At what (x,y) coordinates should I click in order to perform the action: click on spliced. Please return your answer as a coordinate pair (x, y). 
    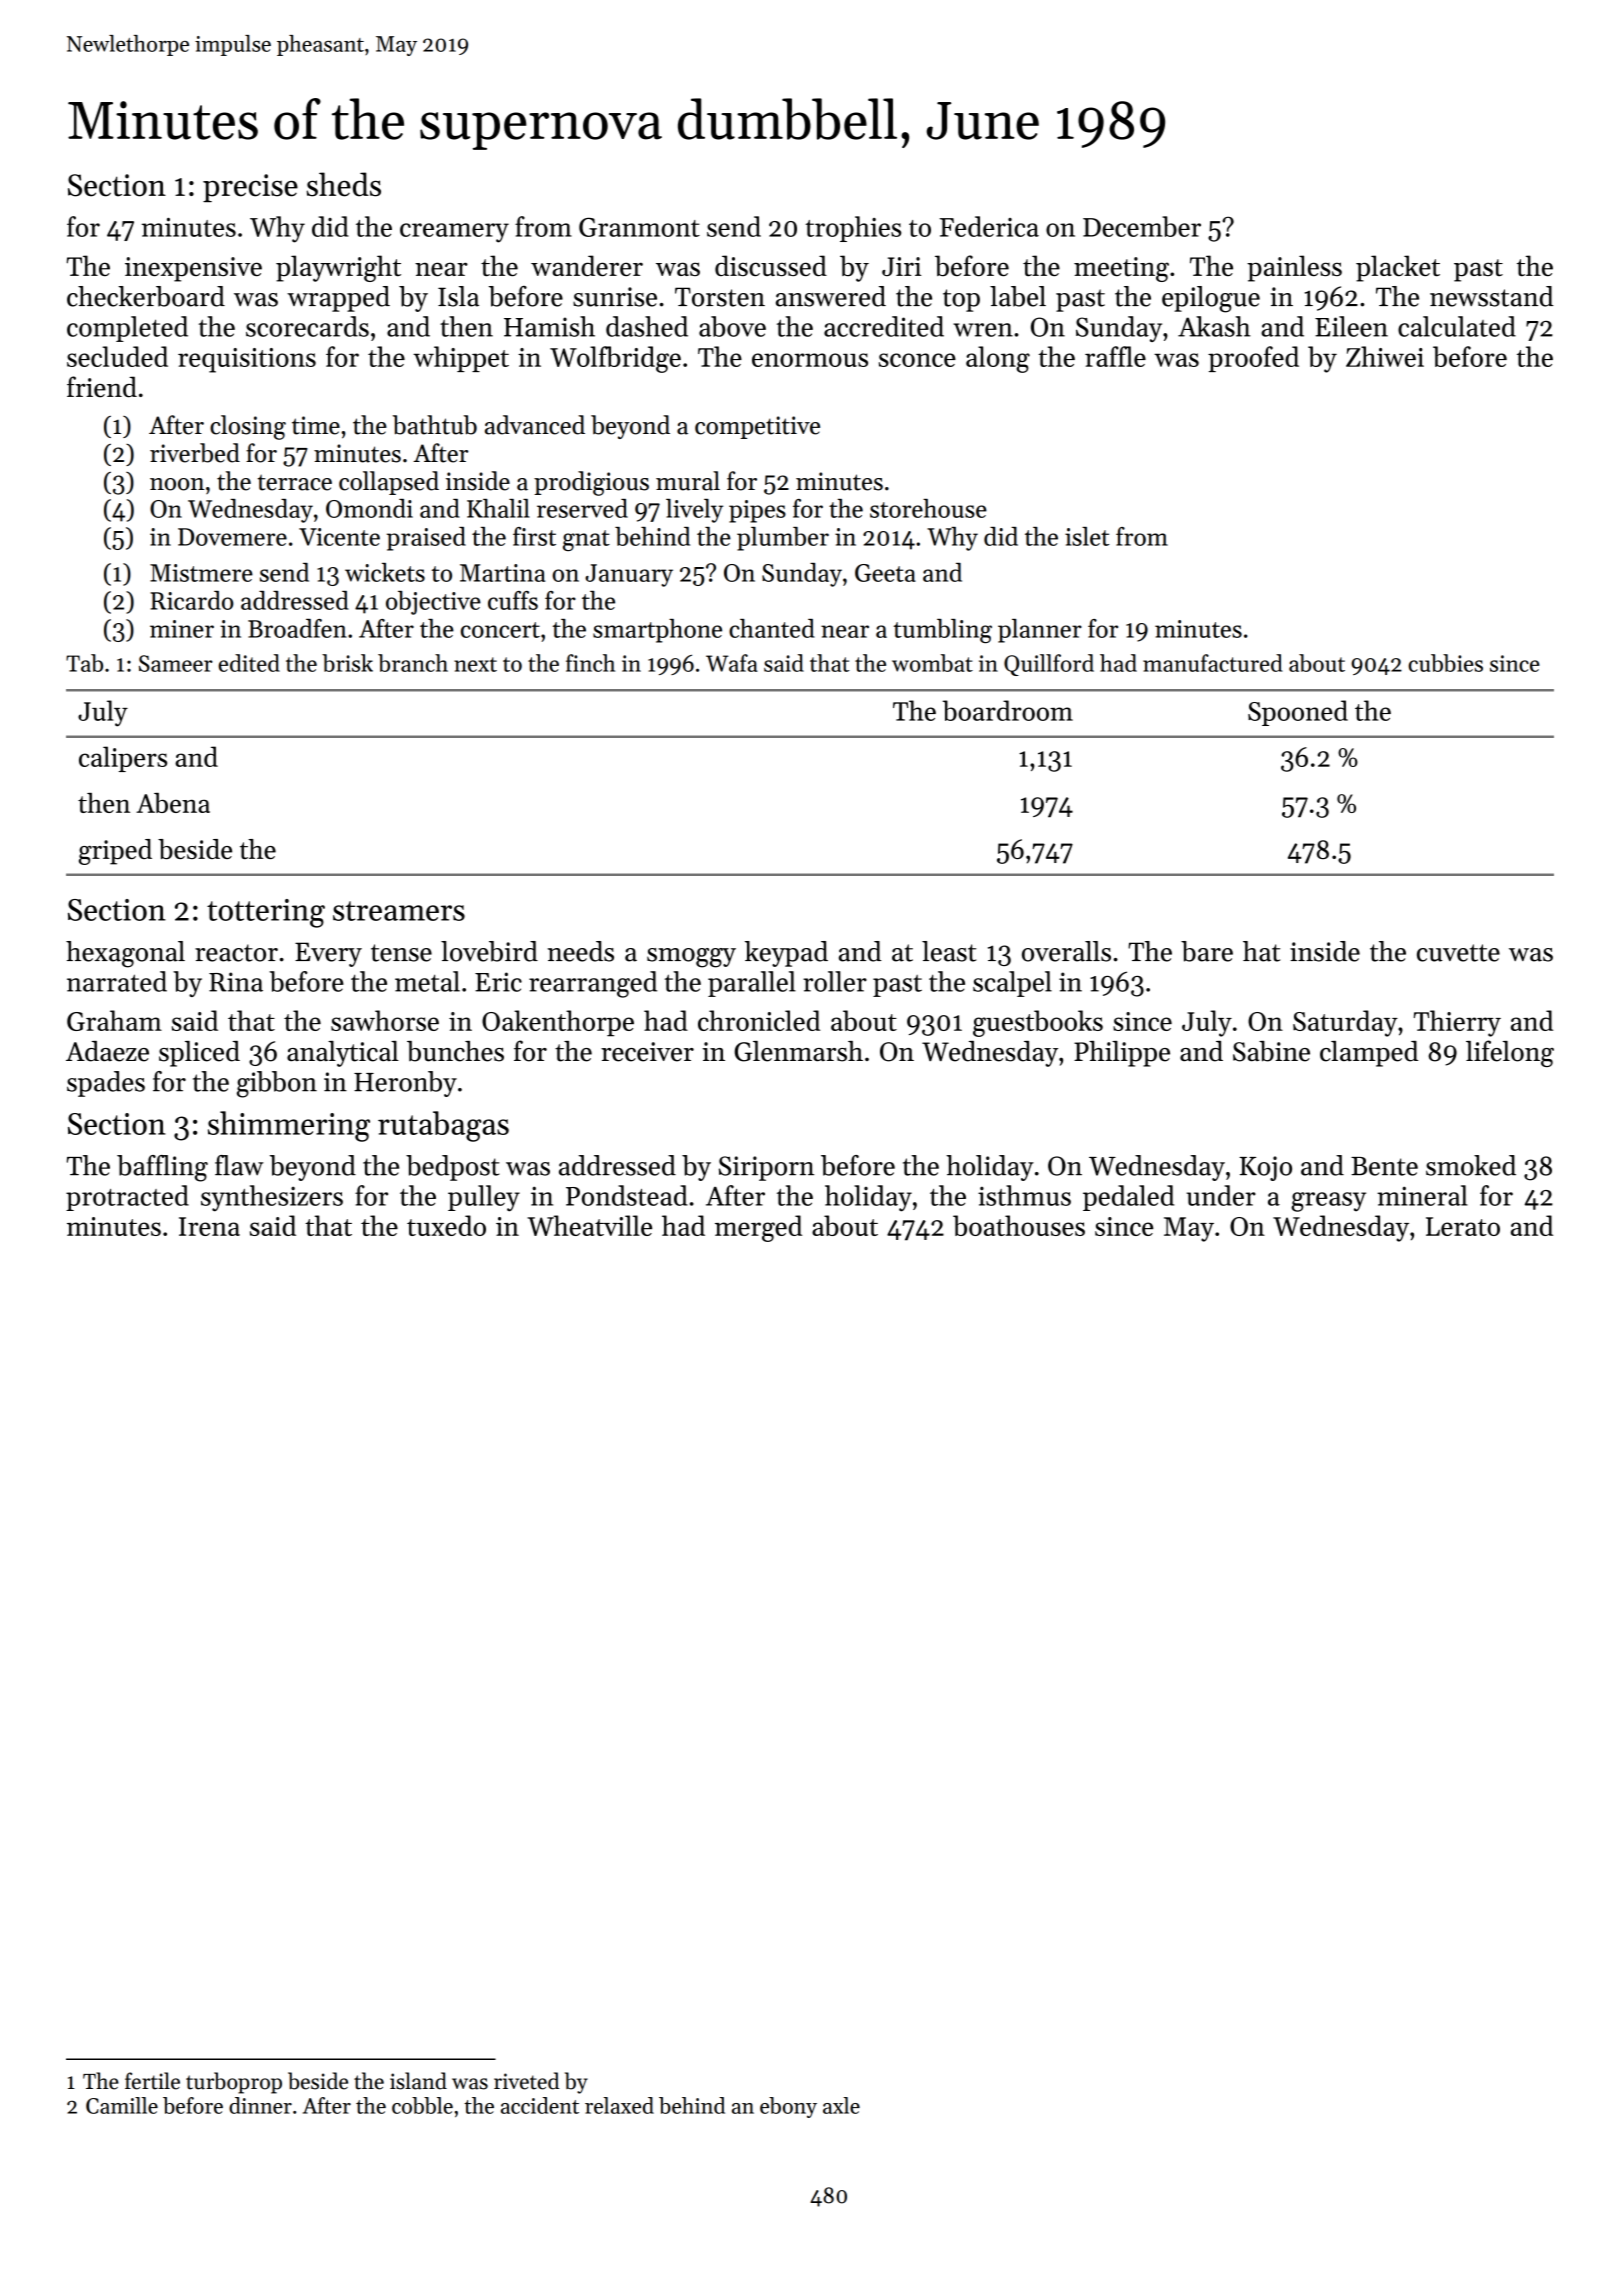
    Looking at the image, I should click on (199, 1054).
